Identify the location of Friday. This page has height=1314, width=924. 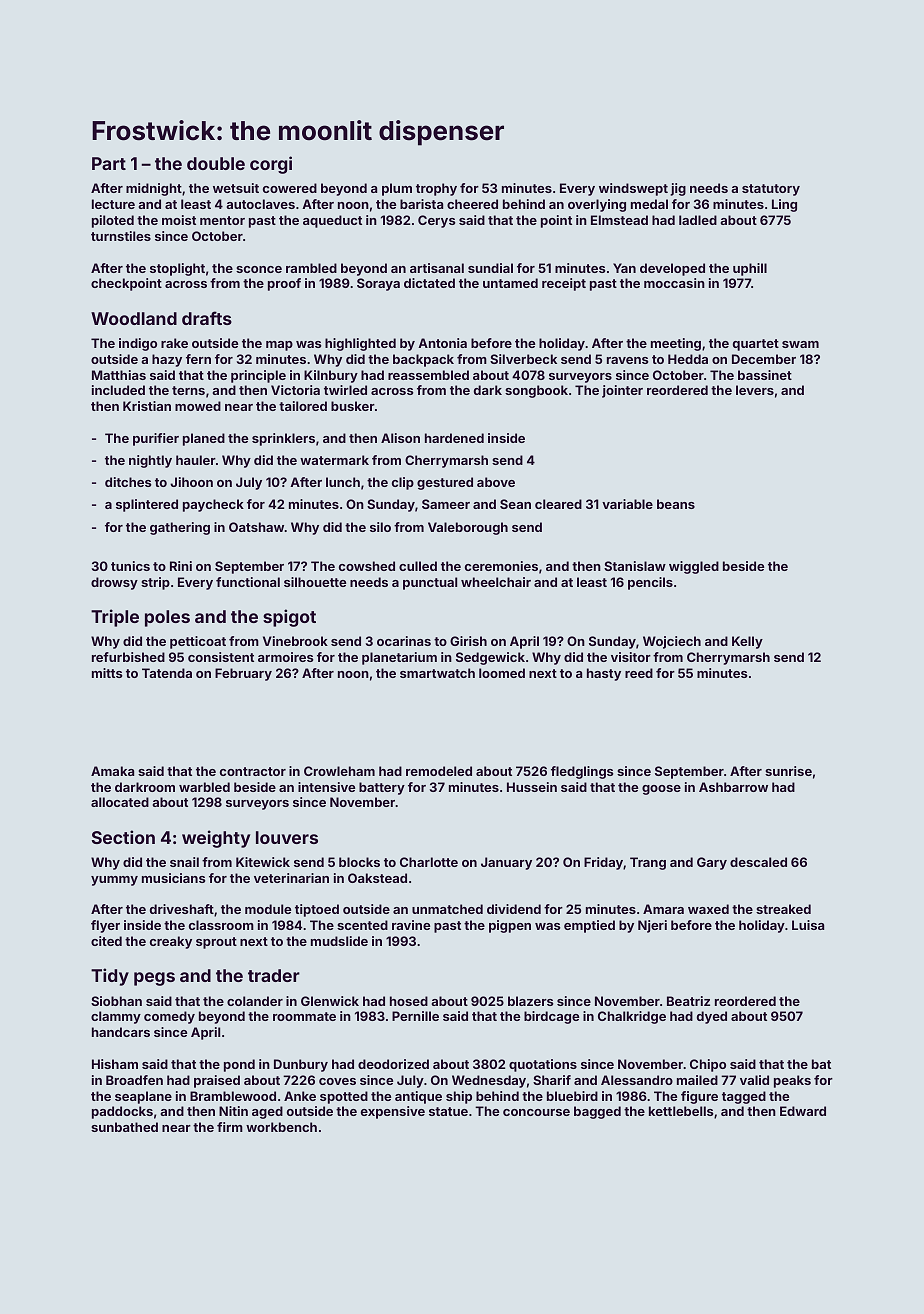
(603, 863).
